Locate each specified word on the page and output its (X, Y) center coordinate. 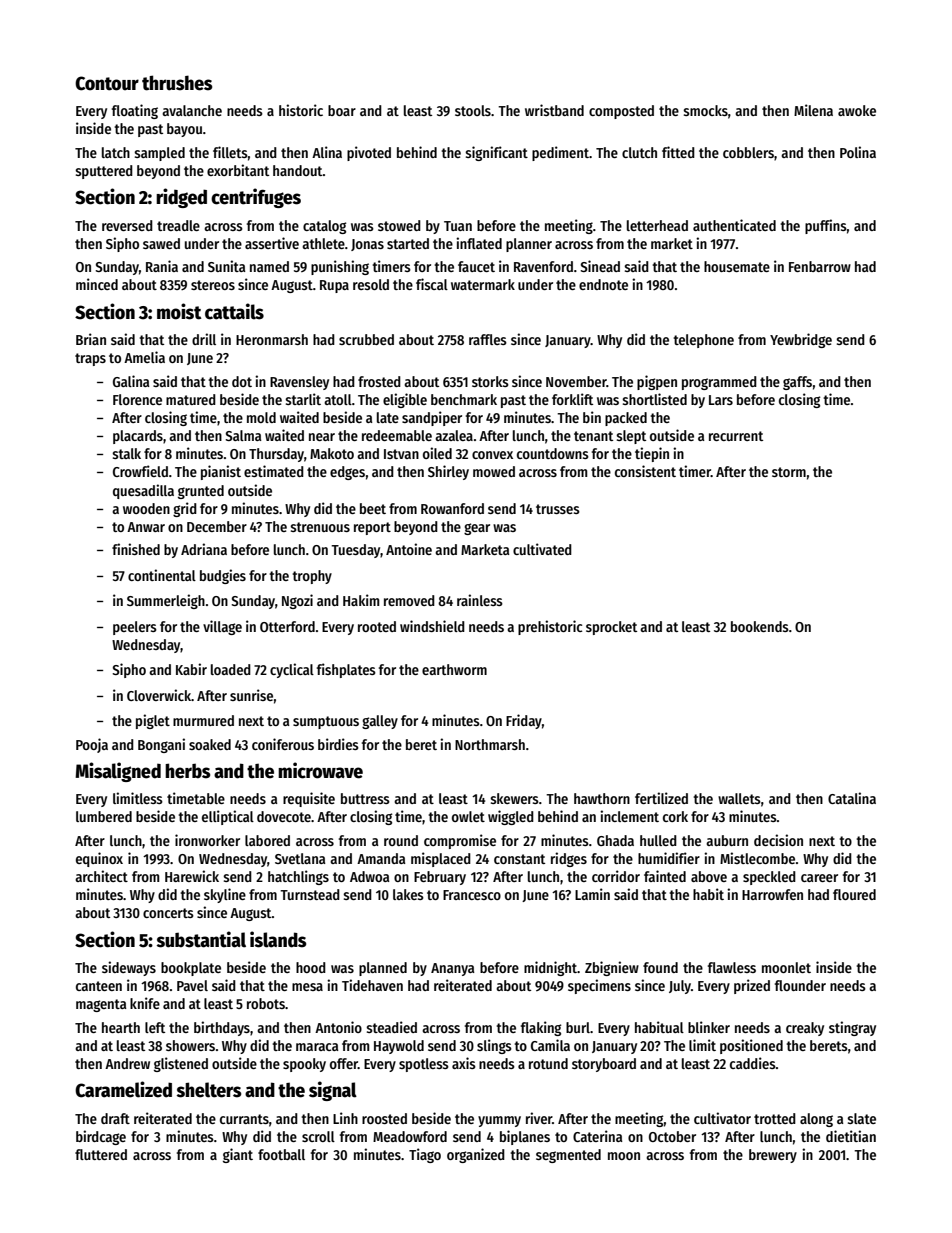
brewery (773, 1156)
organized (476, 1155)
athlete (323, 243)
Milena (813, 110)
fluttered (101, 1154)
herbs (187, 771)
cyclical (292, 670)
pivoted (369, 153)
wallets (739, 798)
